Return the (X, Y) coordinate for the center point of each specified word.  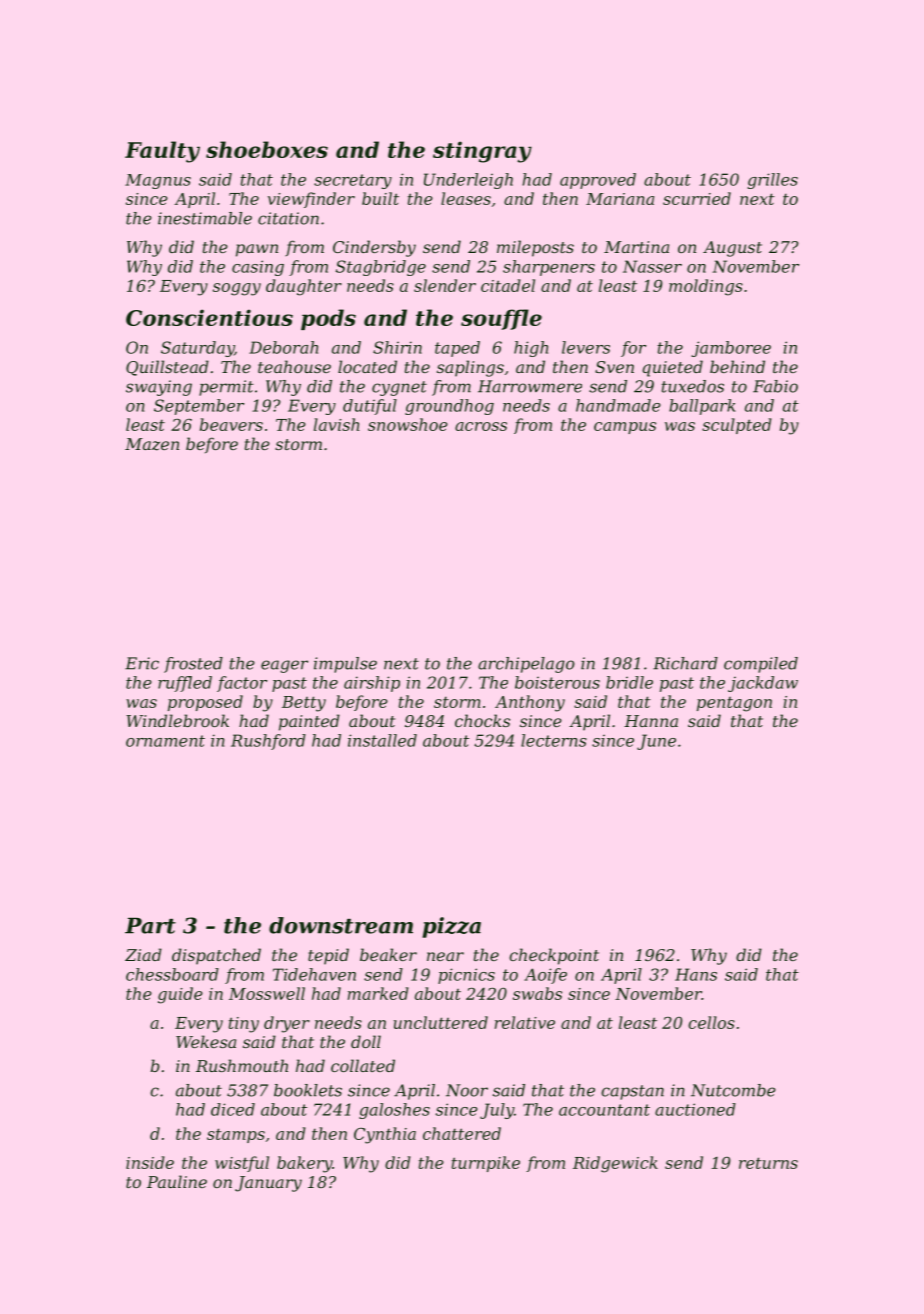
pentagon (734, 704)
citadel (508, 285)
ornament (165, 741)
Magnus (158, 181)
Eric (142, 663)
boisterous (557, 682)
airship (372, 684)
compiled (761, 665)
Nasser (652, 266)
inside (150, 1162)
